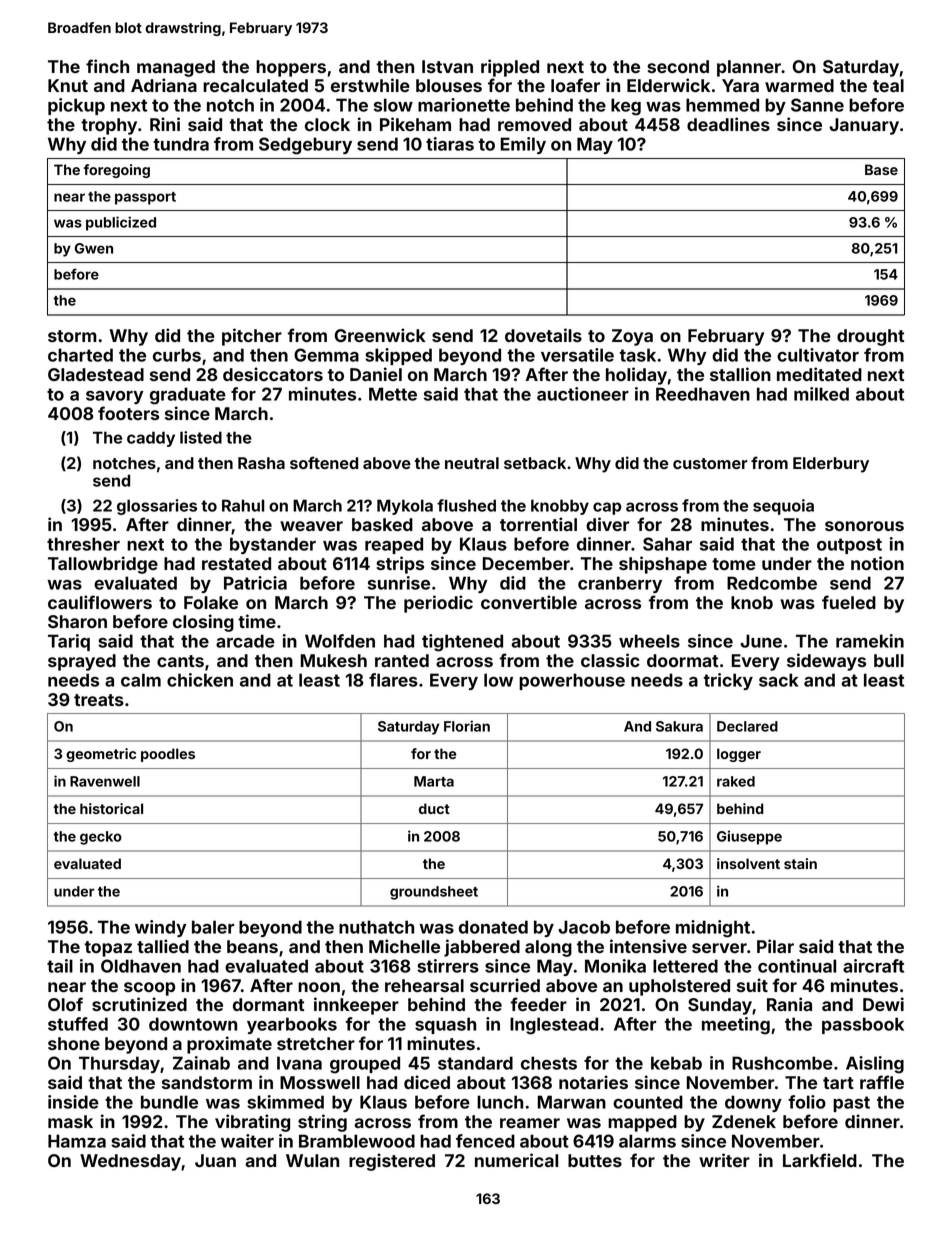 The width and height of the page is (952, 1233). What do you see at coordinates (447, 66) in the page?
I see `Istvan` at bounding box center [447, 66].
